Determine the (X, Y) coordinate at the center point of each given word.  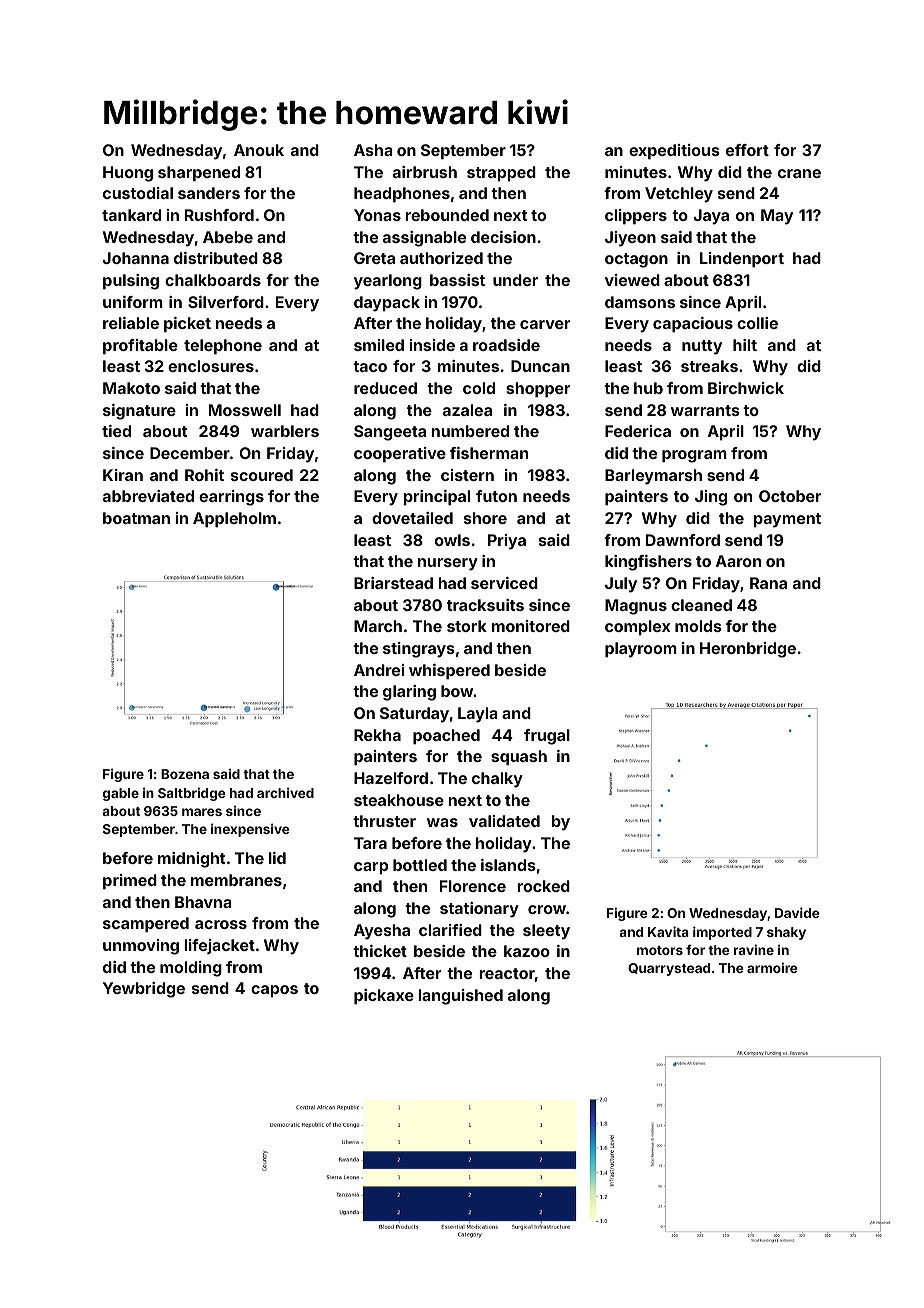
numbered (470, 431)
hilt (745, 345)
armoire (772, 967)
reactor (507, 973)
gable (121, 794)
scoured (262, 475)
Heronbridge (748, 650)
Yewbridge (144, 990)
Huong (128, 174)
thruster (384, 821)
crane (799, 173)
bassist (457, 280)
